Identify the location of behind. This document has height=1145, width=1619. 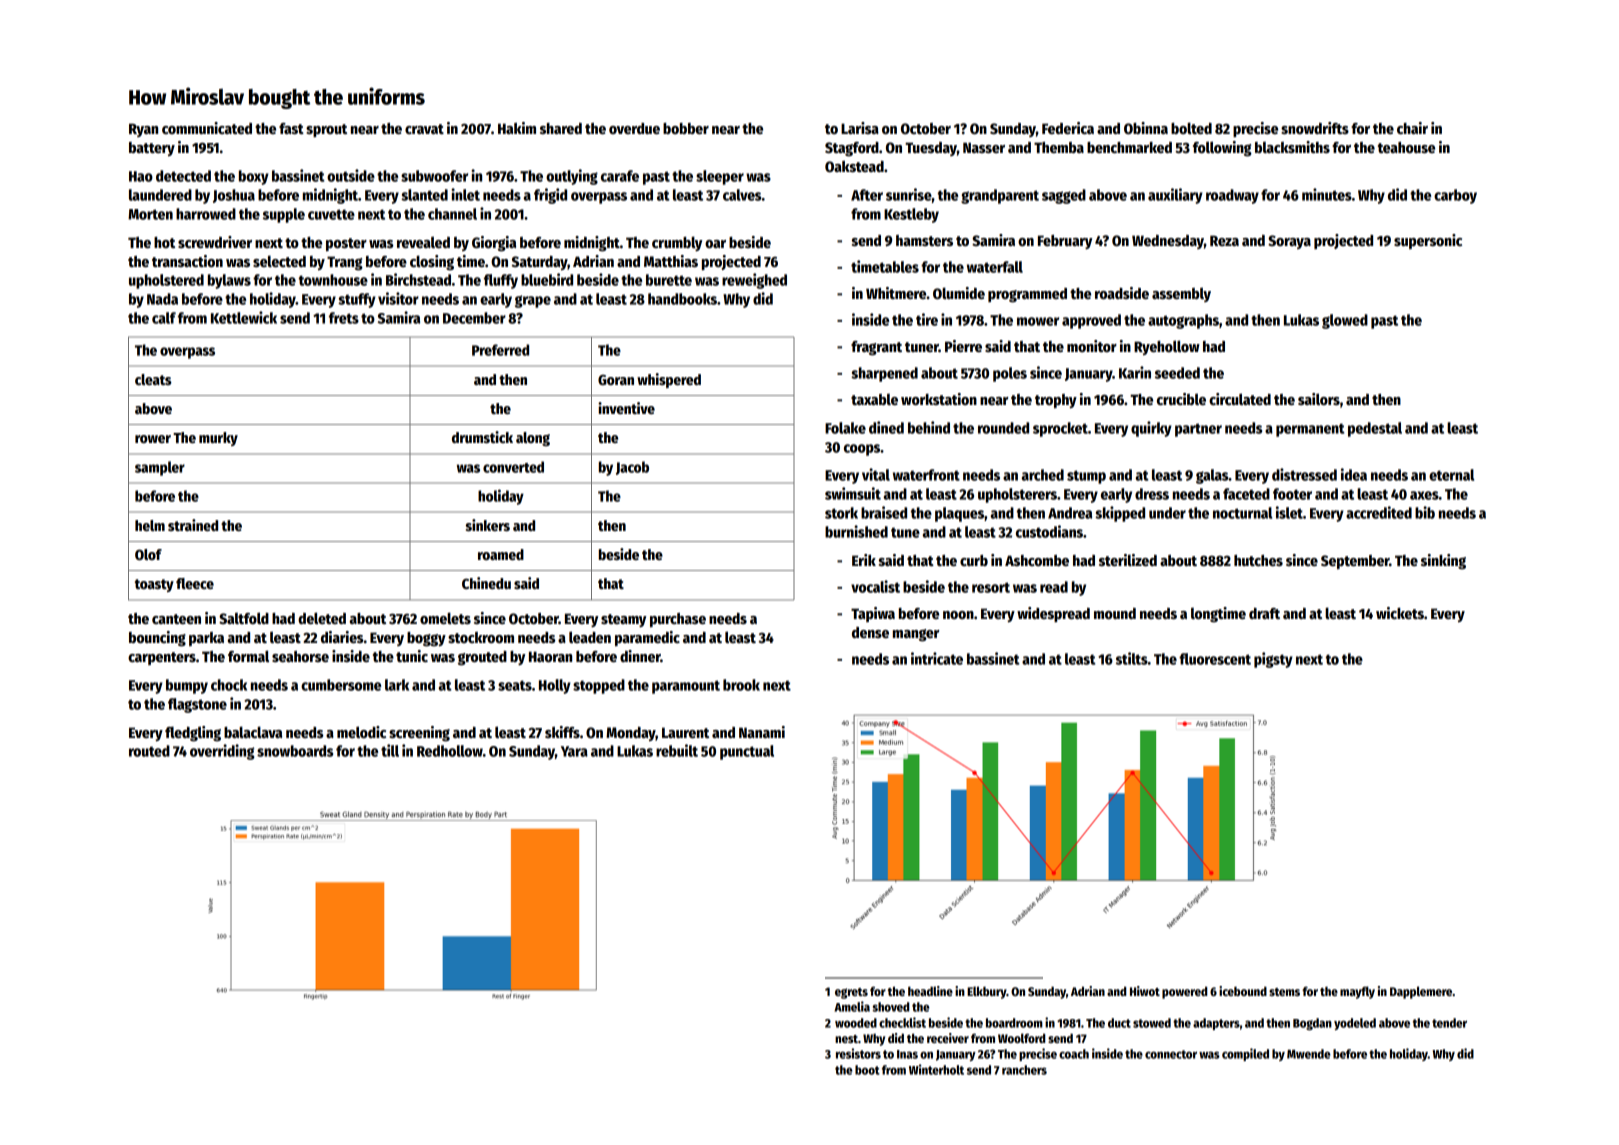
(929, 427).
